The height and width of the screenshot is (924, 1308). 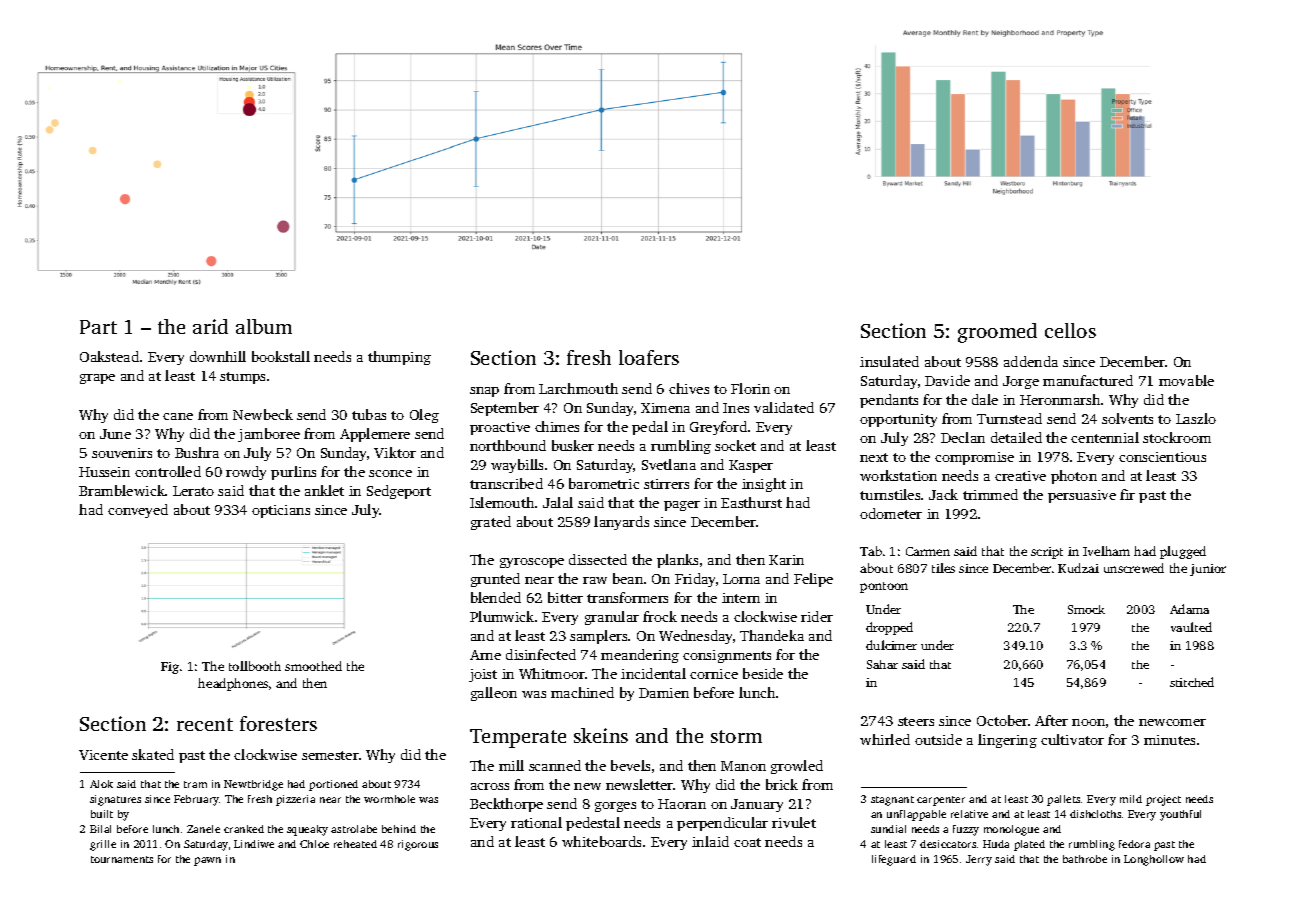 I want to click on odometer, so click(x=891, y=513).
